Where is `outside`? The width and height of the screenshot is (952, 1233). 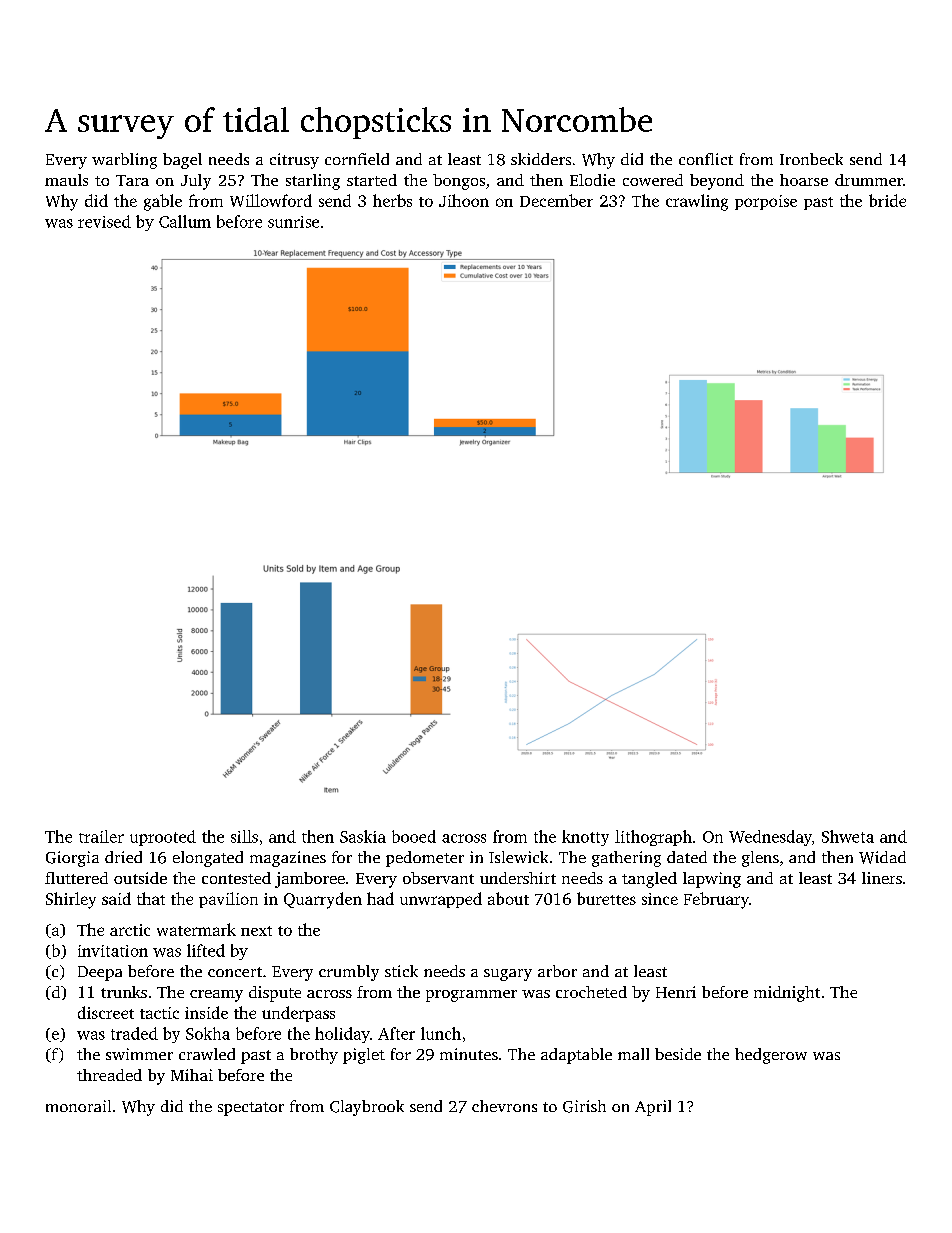
outside is located at coordinates (140, 878).
